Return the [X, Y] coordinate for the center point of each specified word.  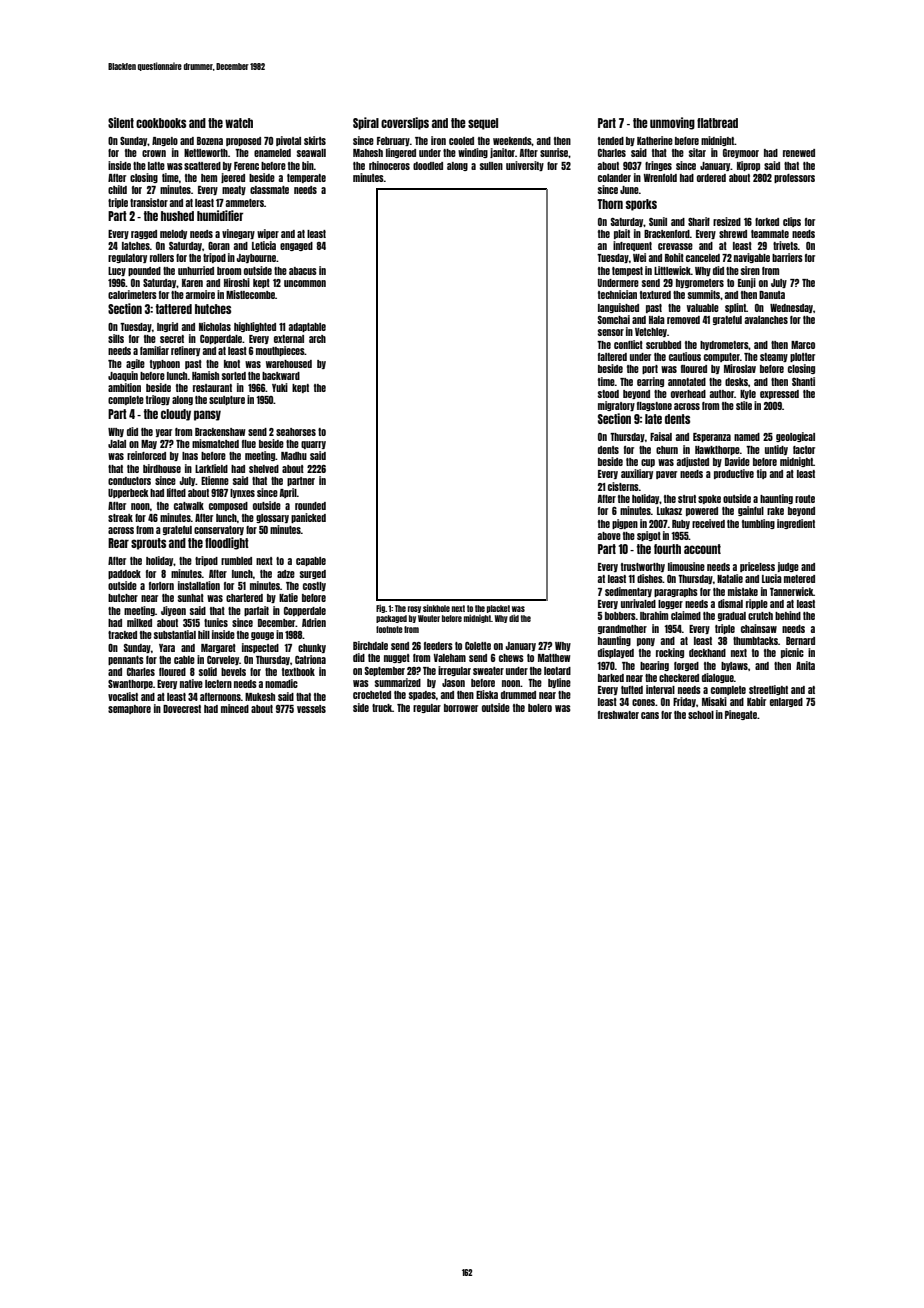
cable [184, 660]
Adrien [314, 622]
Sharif [699, 221]
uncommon [305, 283]
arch [317, 339]
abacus [303, 271]
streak [120, 518]
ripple [757, 604]
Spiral [366, 123]
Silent [121, 122]
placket [498, 609]
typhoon [165, 364]
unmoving [672, 123]
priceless [757, 567]
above [609, 536]
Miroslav [740, 368]
